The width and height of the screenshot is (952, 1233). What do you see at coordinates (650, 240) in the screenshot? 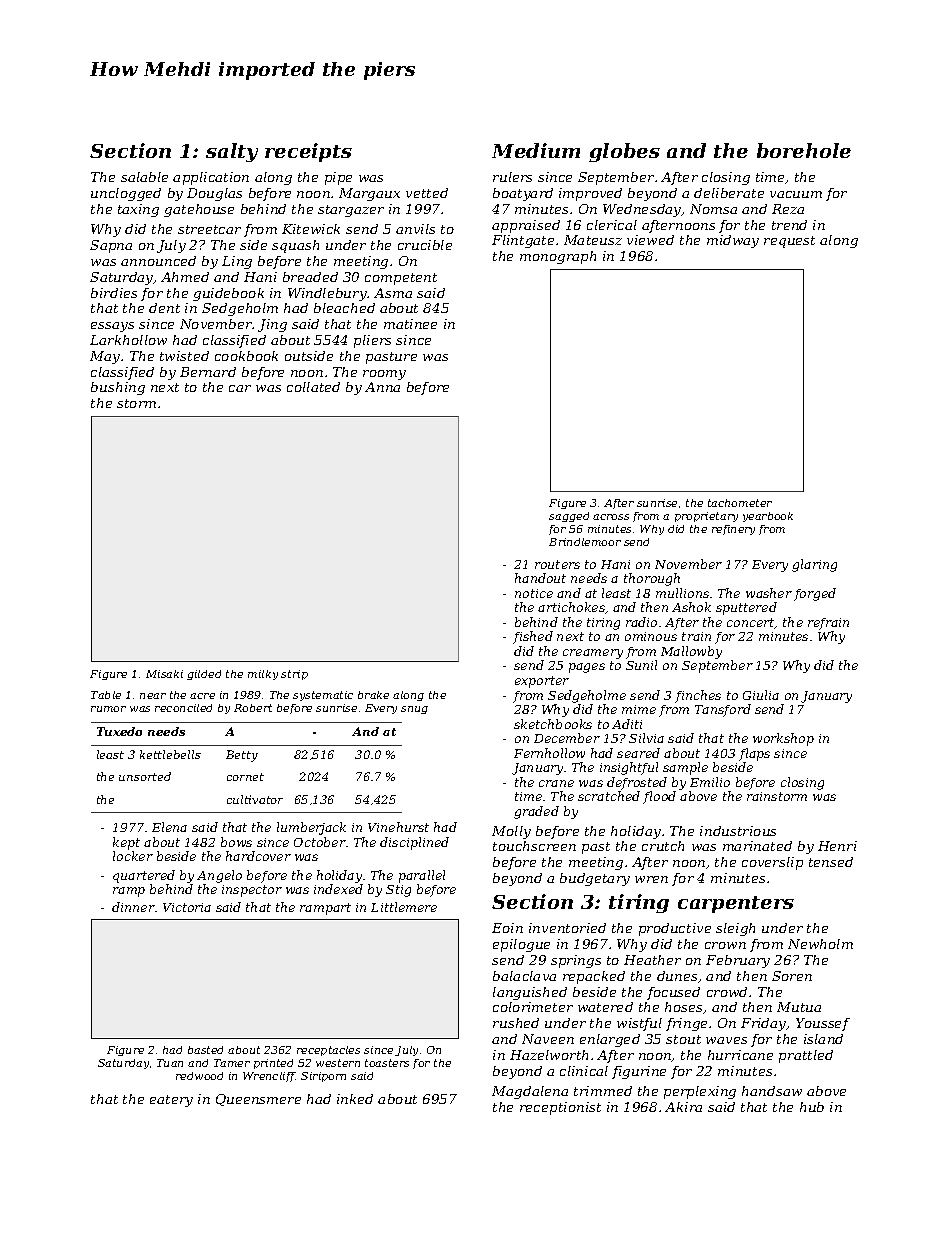
I see `viewed` at bounding box center [650, 240].
